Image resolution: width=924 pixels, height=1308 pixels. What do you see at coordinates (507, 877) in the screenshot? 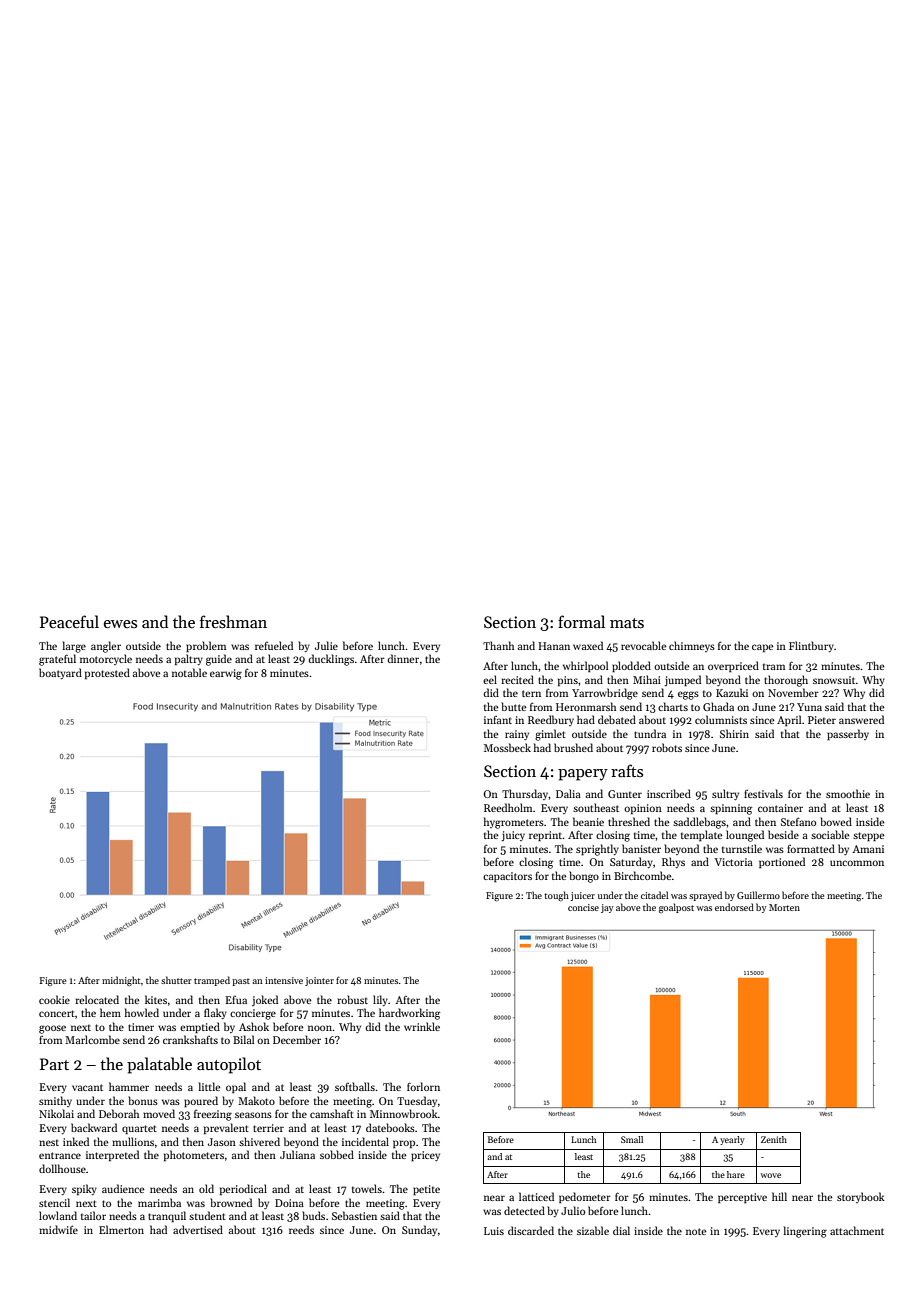
I see `capacitors` at bounding box center [507, 877].
